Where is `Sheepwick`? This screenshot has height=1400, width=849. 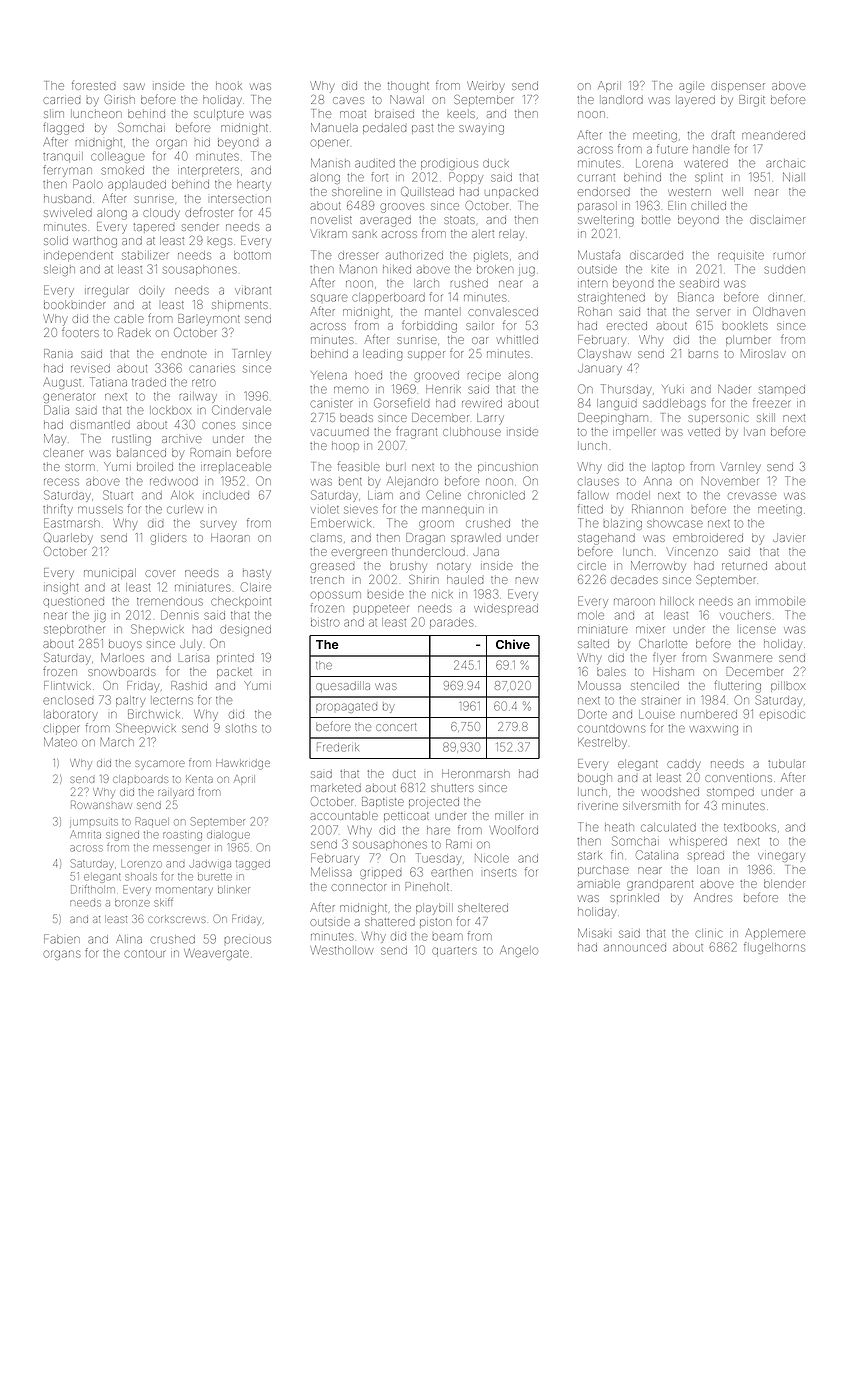
Sheepwick is located at coordinates (146, 728).
